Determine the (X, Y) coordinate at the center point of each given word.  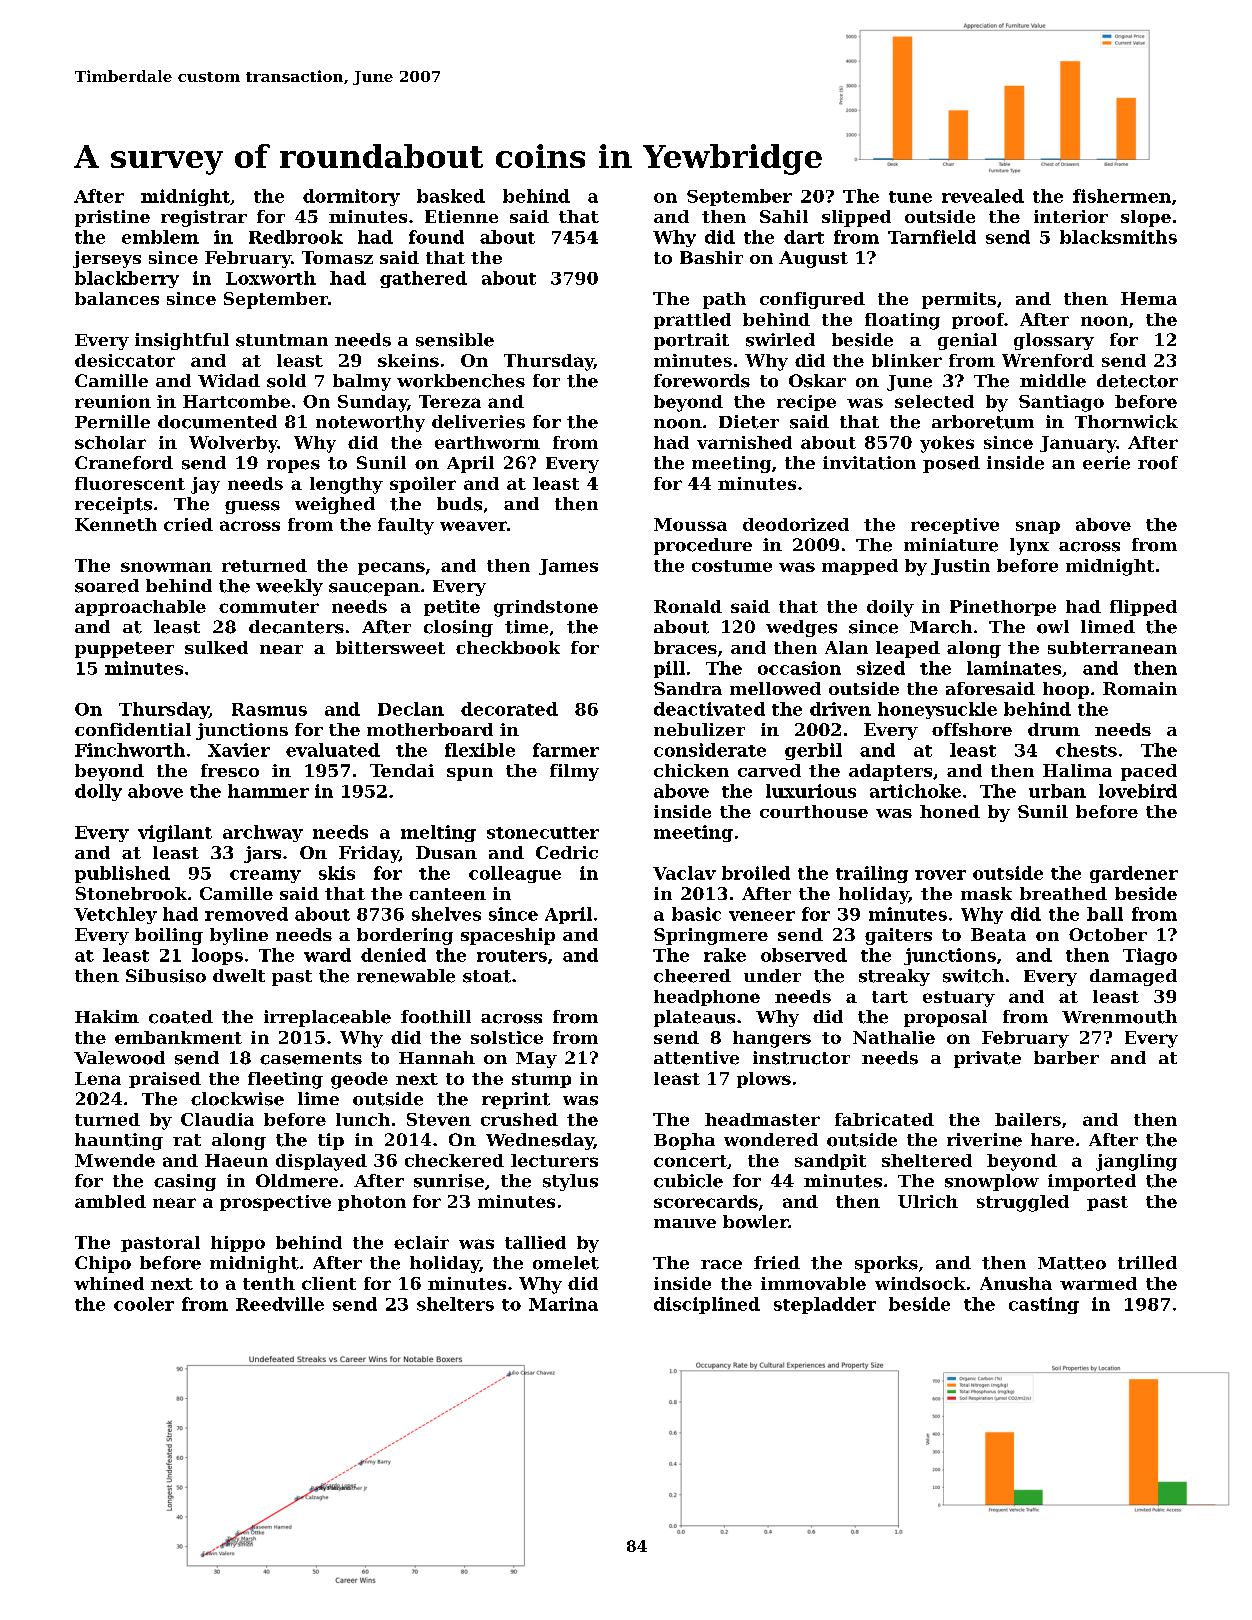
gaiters (898, 936)
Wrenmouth (1119, 1017)
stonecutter (543, 833)
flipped (1143, 608)
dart (804, 237)
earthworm (487, 442)
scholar (110, 442)
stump (541, 1080)
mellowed (775, 688)
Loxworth (271, 278)
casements (311, 1058)
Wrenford (1048, 360)
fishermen (1122, 196)
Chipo (103, 1264)
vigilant (175, 833)
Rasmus (269, 709)
